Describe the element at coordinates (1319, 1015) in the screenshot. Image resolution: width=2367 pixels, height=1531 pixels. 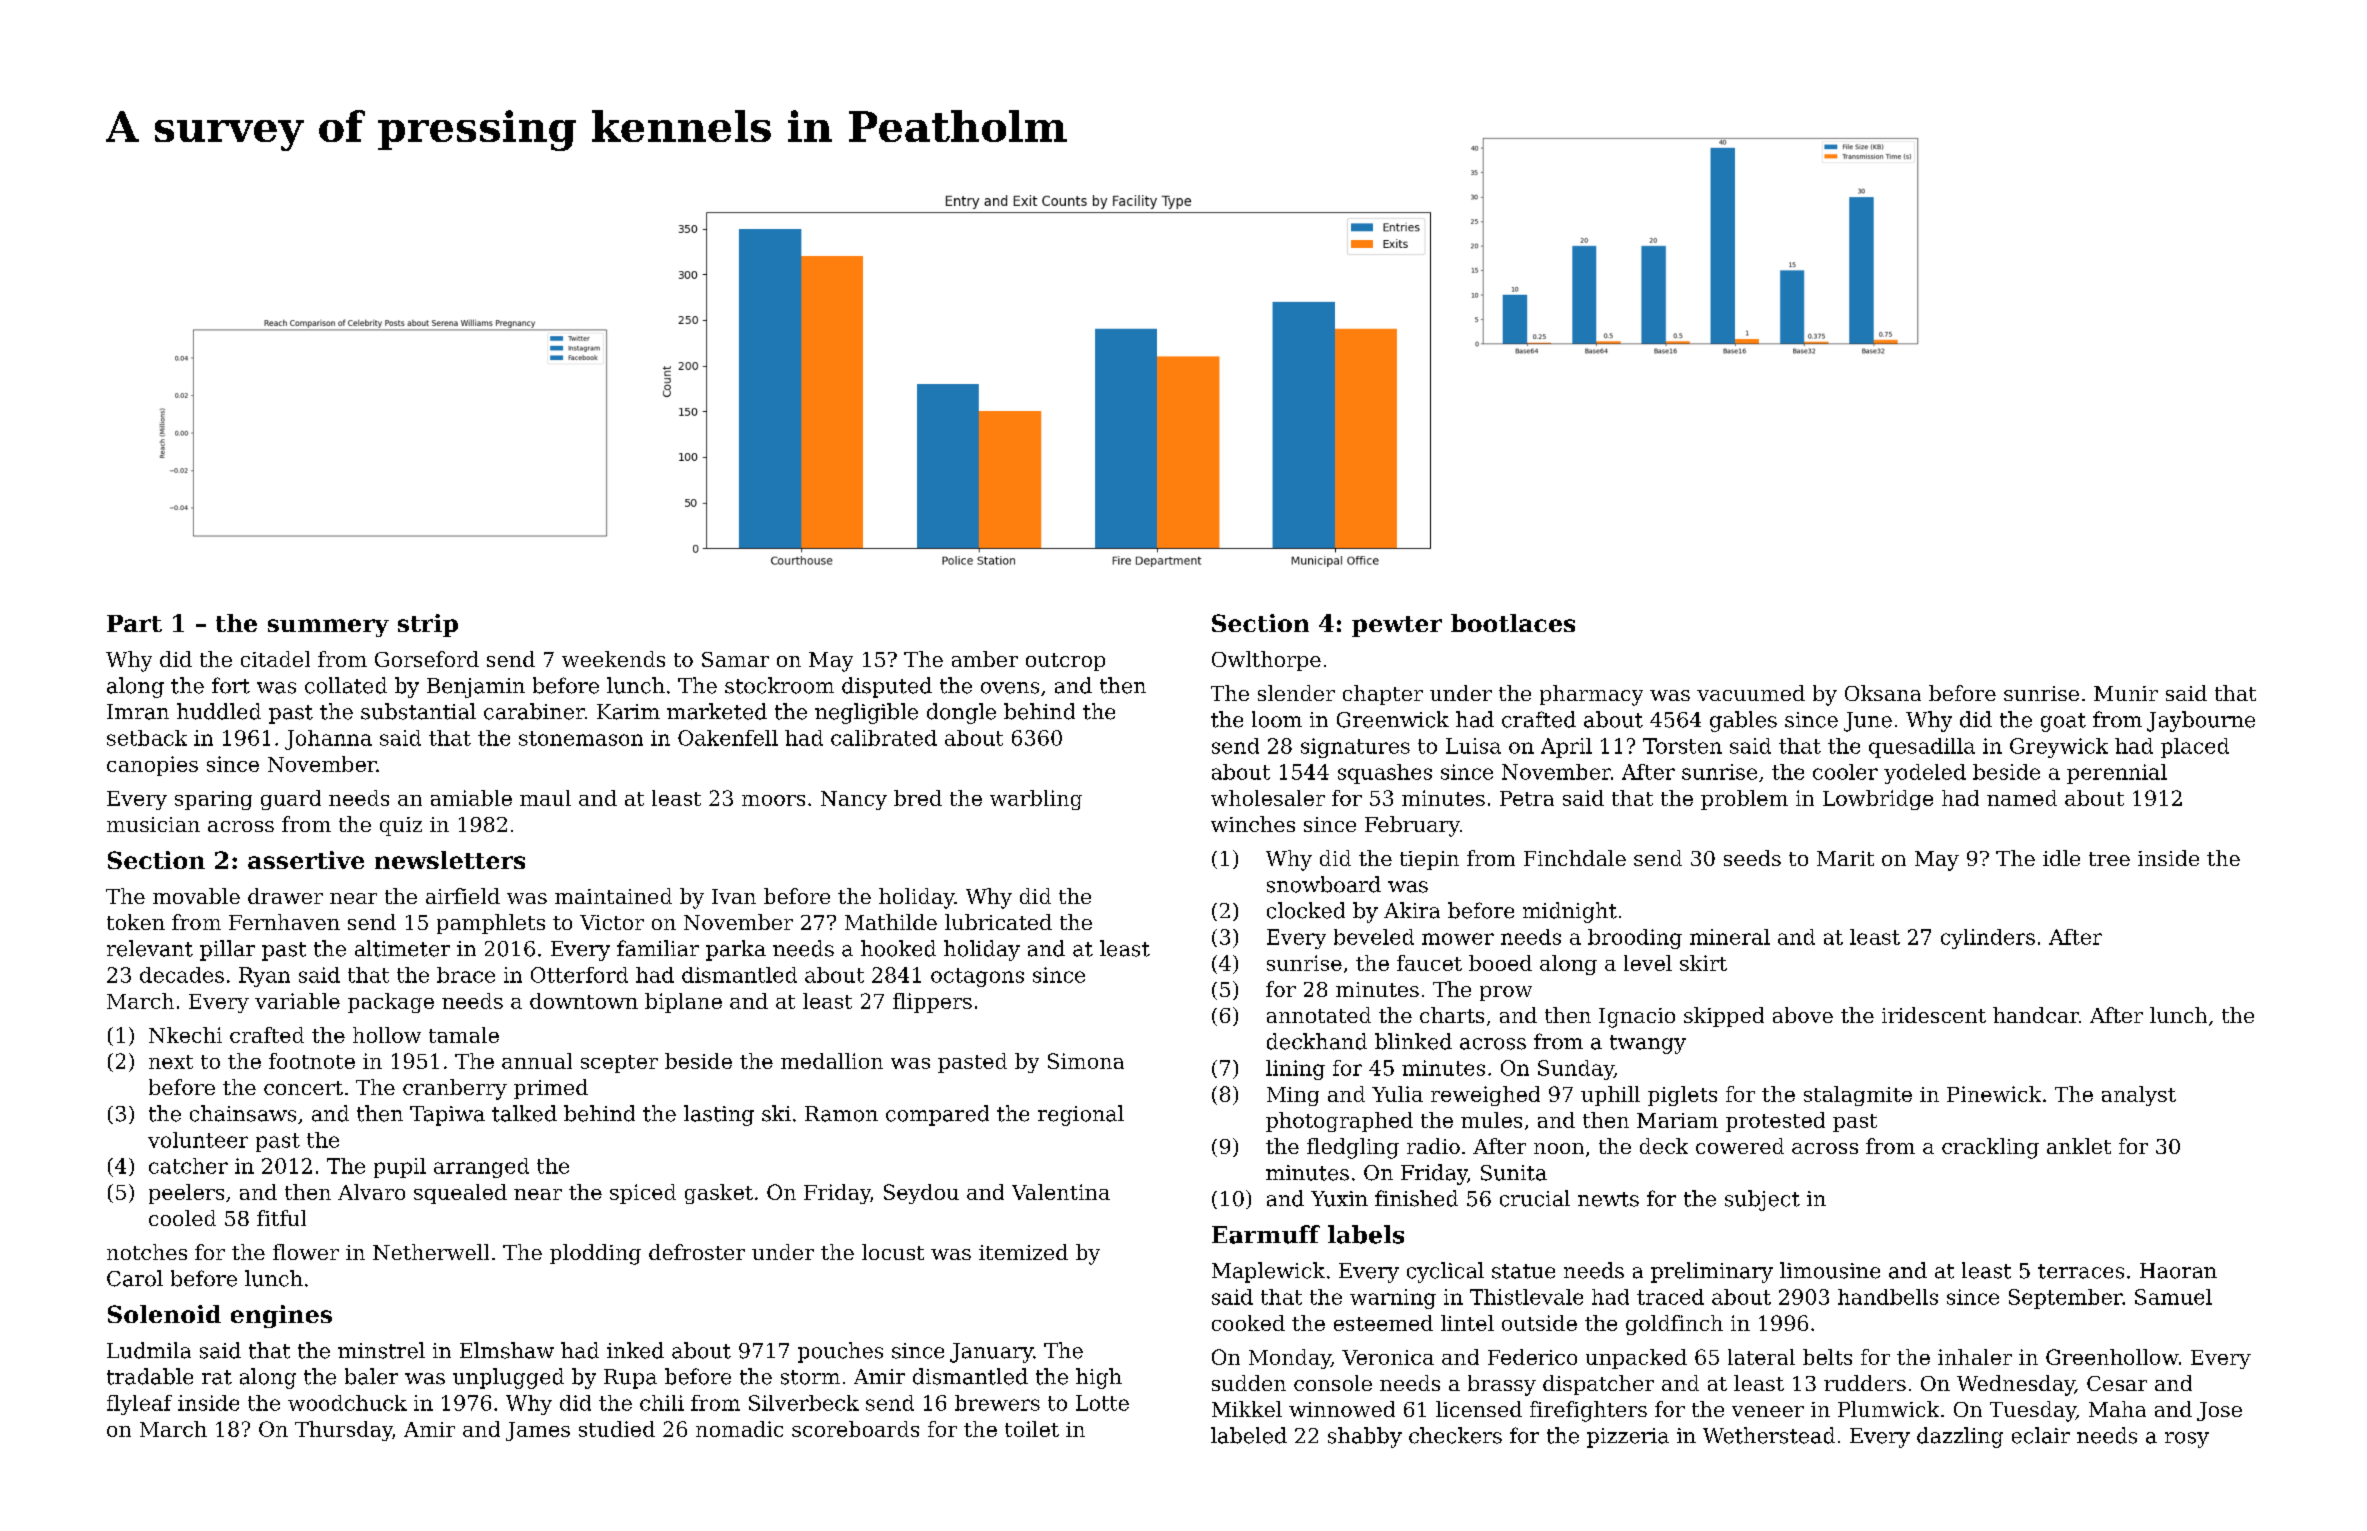
I see `annotated` at that location.
